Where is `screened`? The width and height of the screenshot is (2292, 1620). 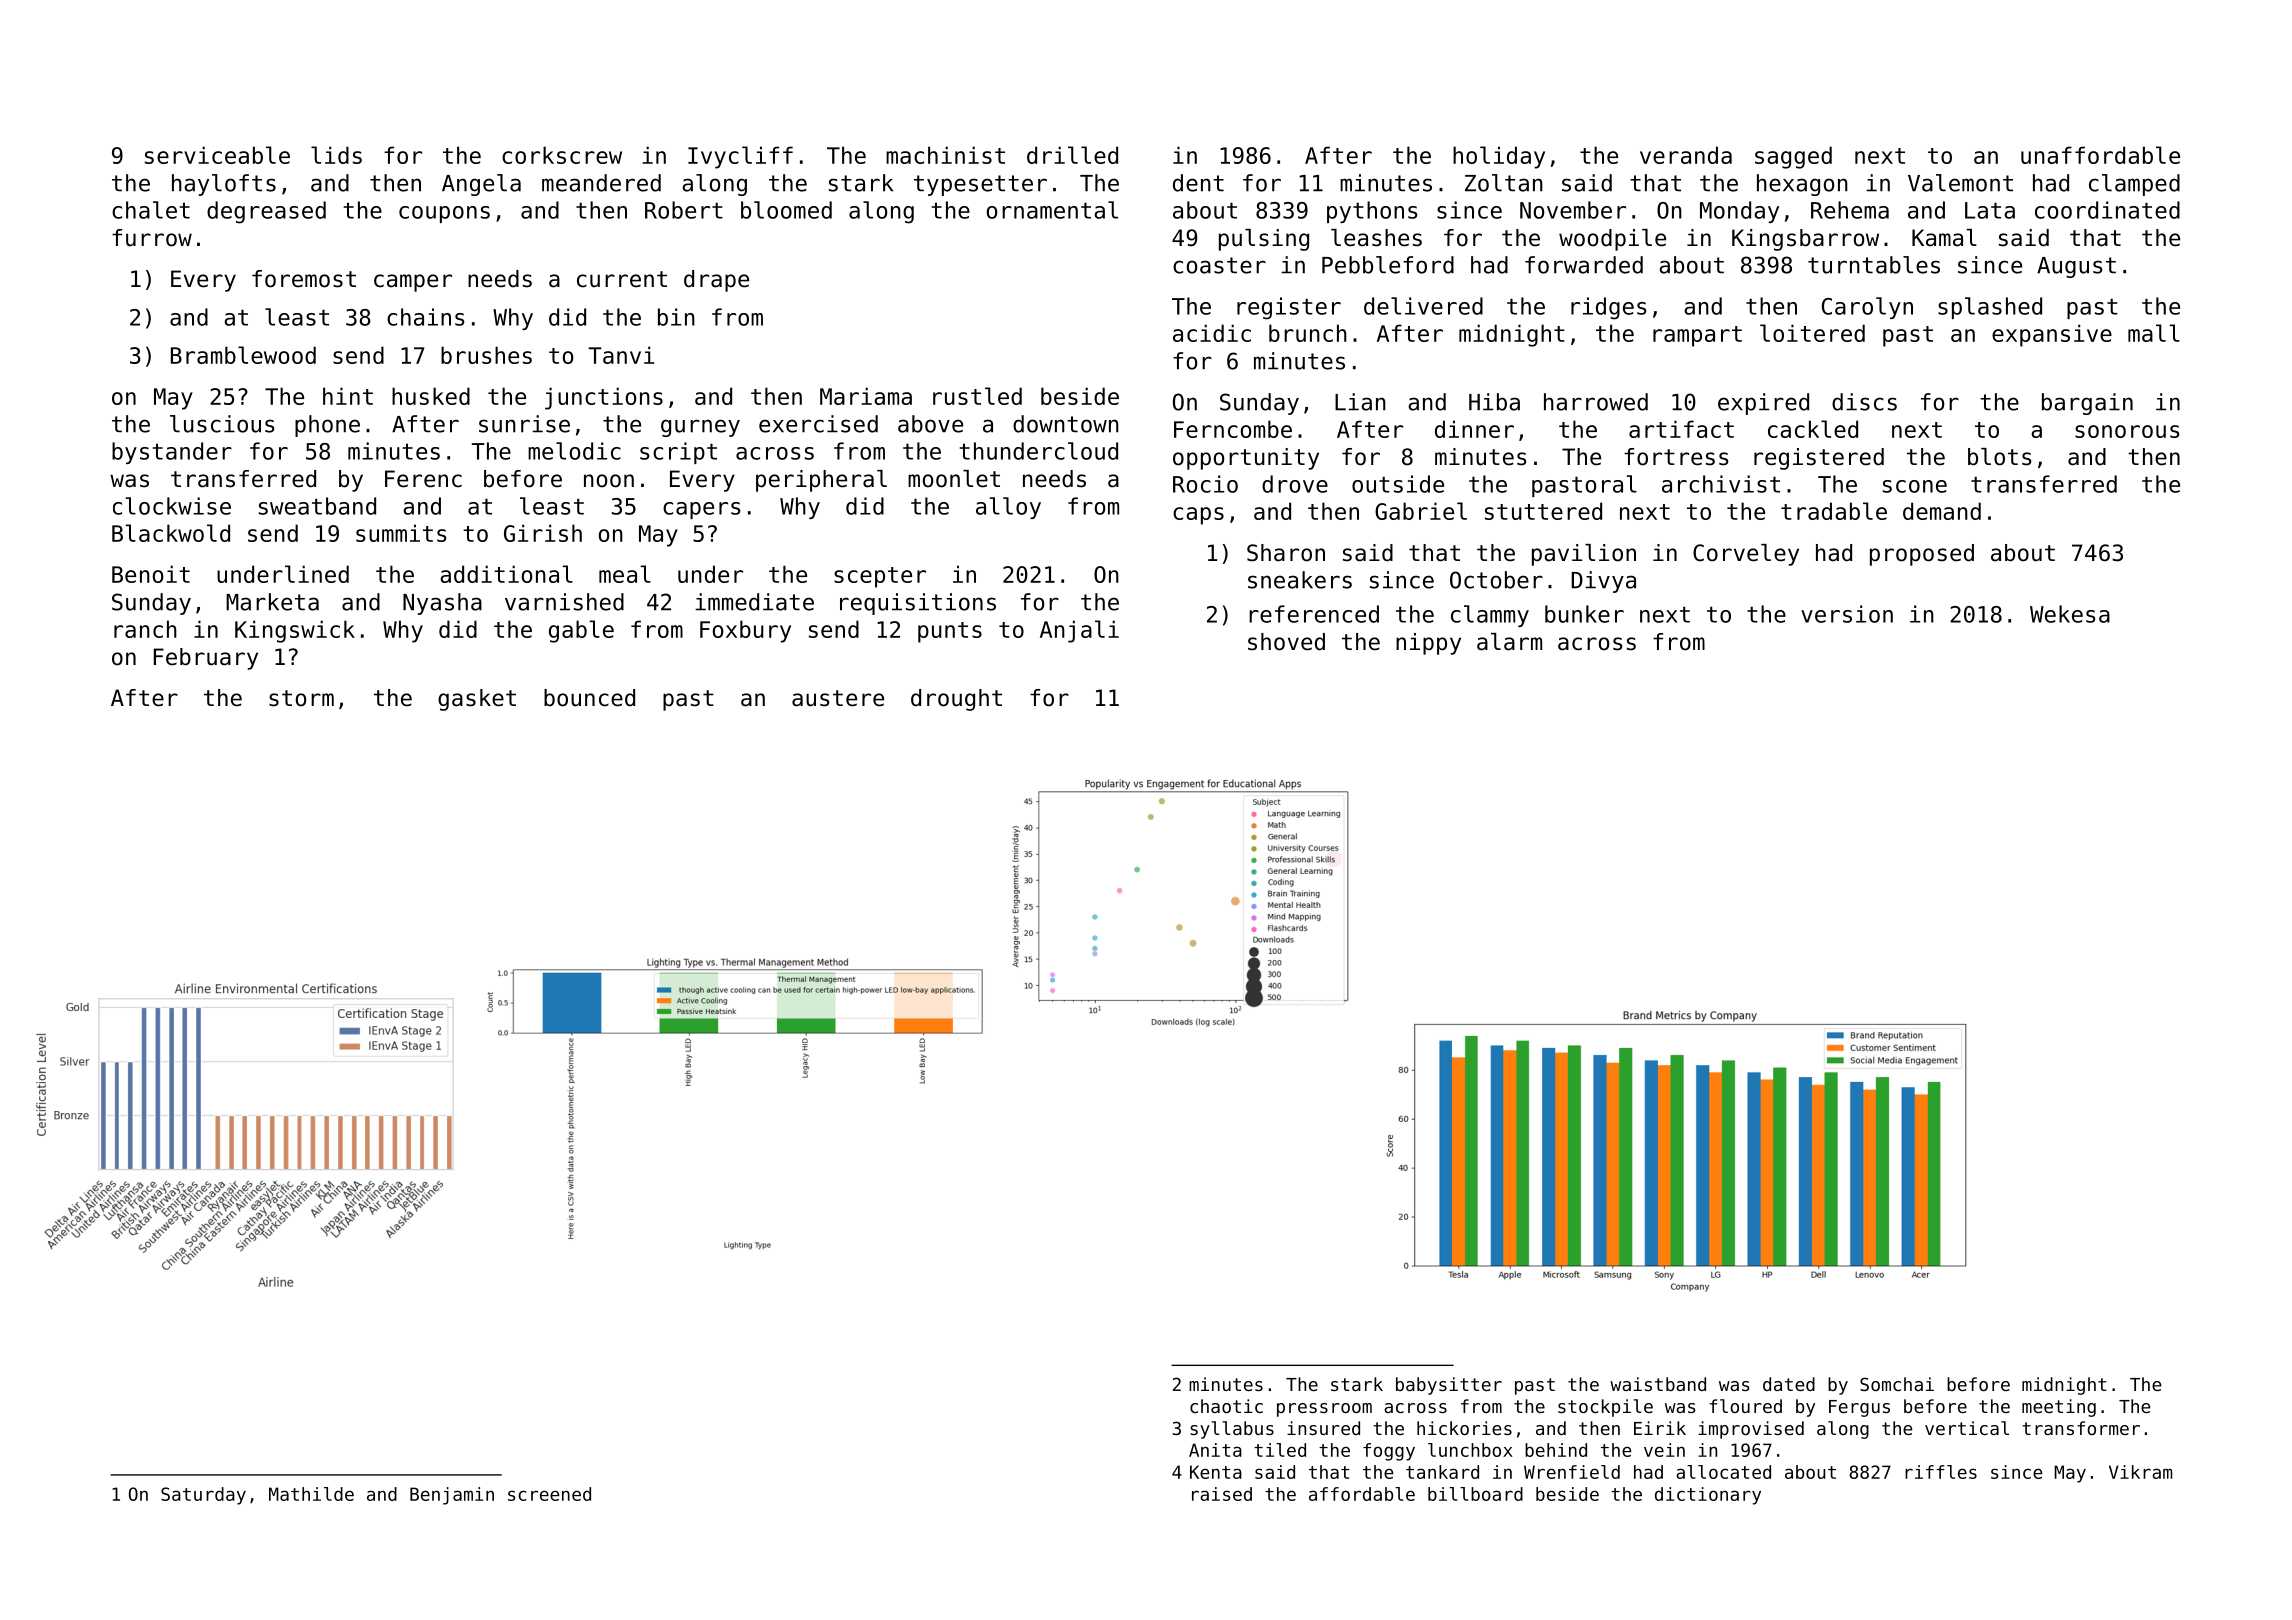
screened is located at coordinates (549, 1494).
